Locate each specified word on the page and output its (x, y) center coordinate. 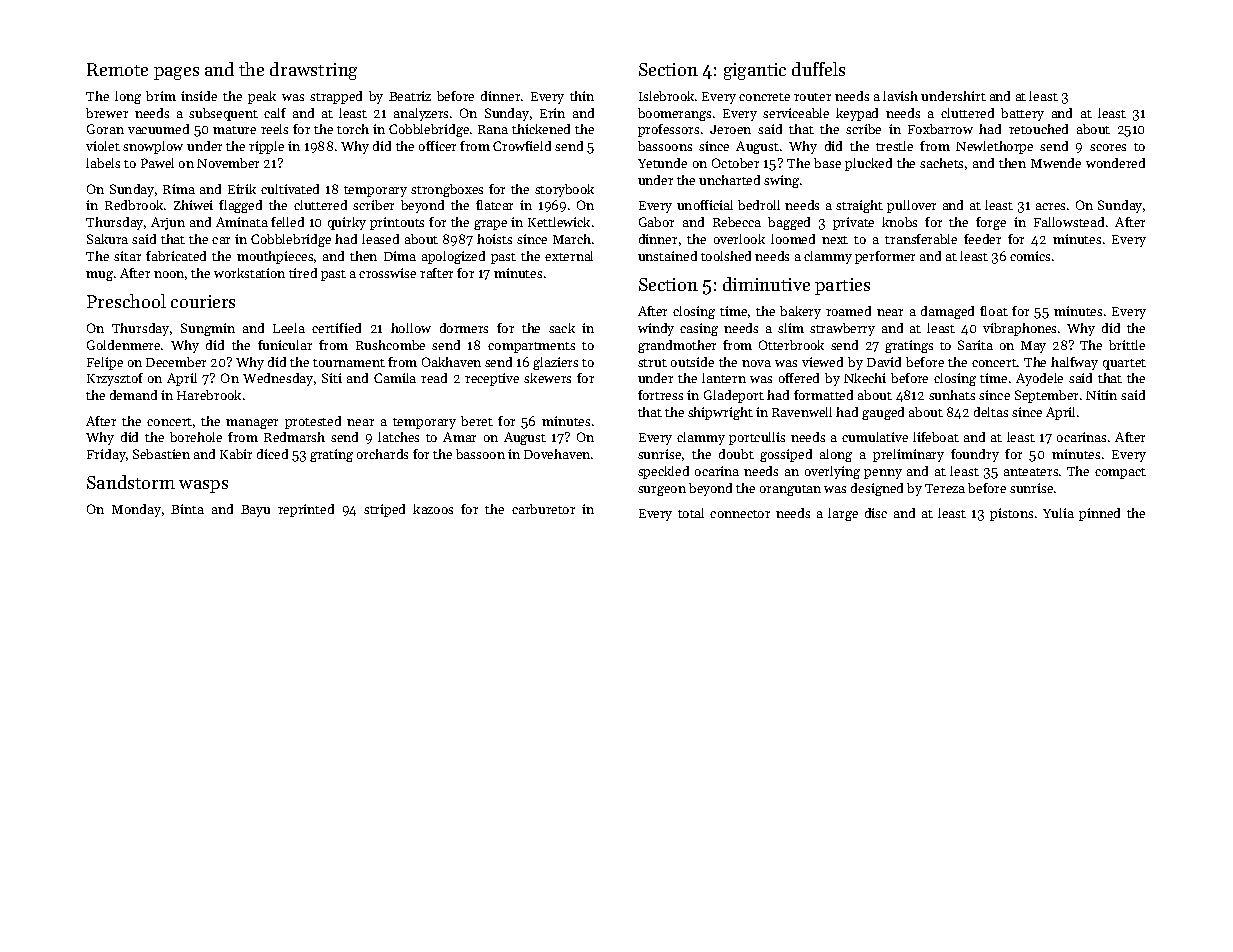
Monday (136, 510)
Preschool (126, 301)
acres (1050, 206)
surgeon (662, 491)
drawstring (313, 71)
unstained (667, 256)
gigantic (755, 71)
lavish (900, 96)
